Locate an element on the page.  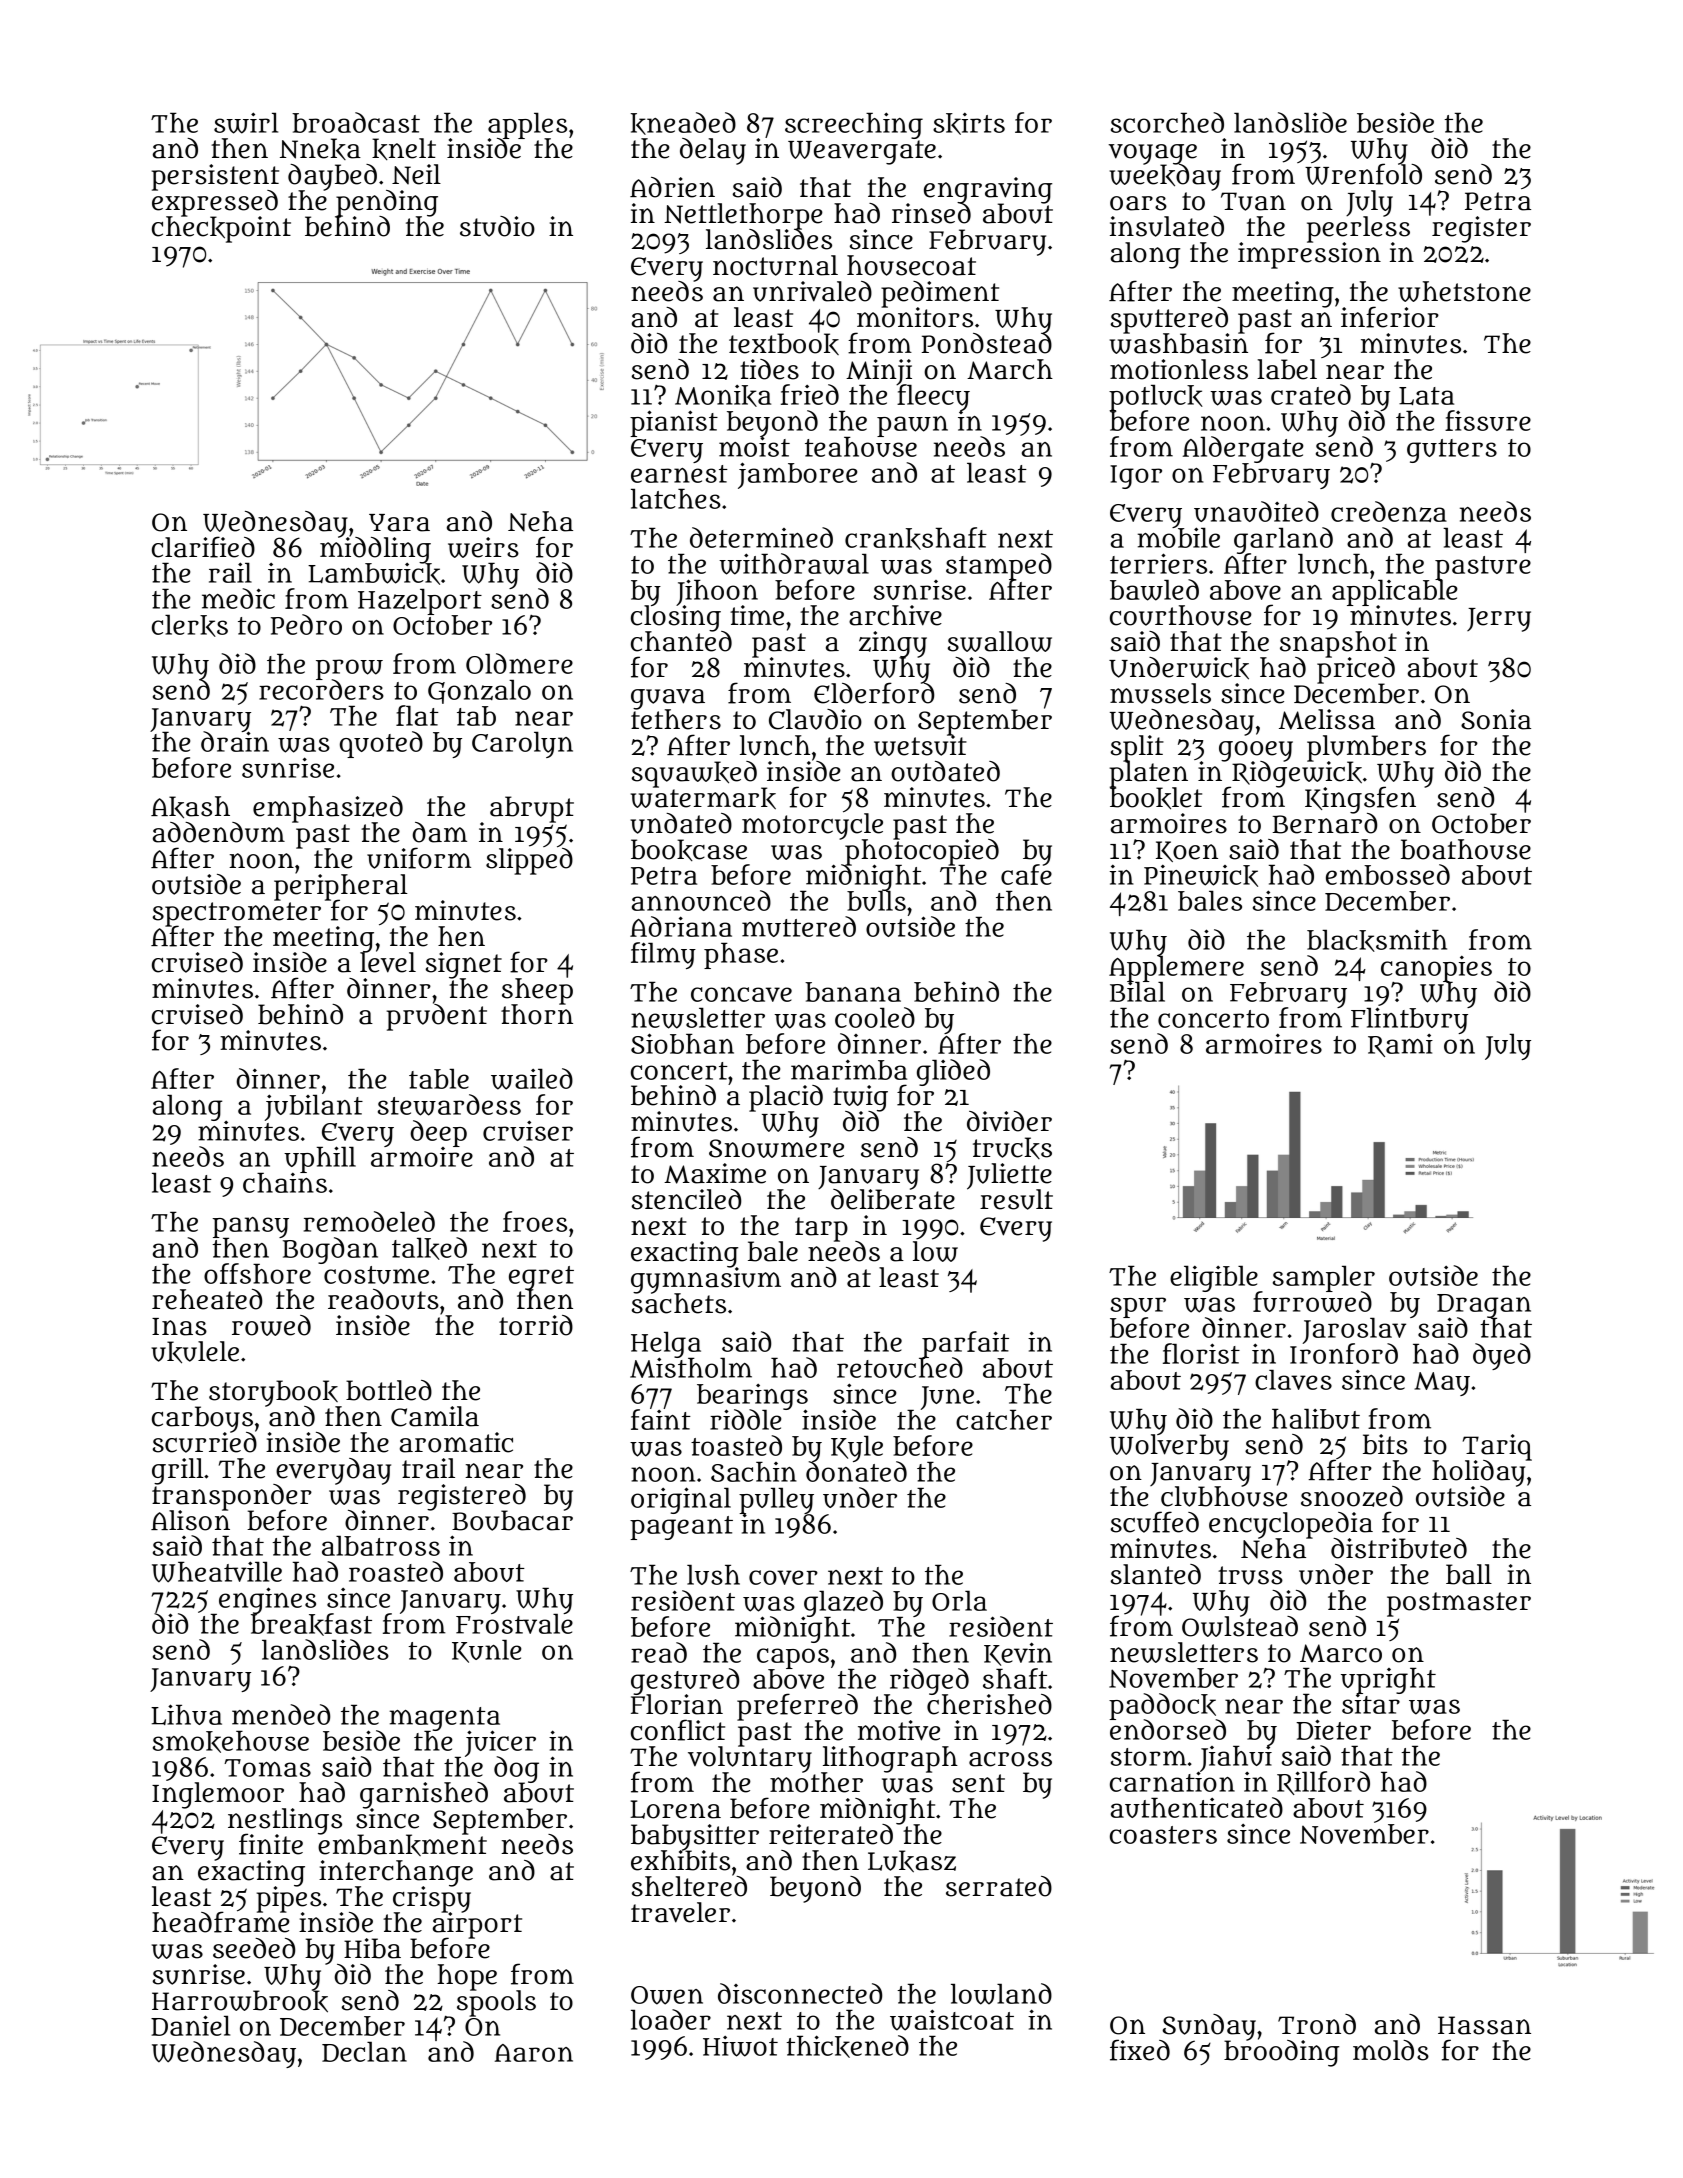
crispy is located at coordinates (432, 1899).
